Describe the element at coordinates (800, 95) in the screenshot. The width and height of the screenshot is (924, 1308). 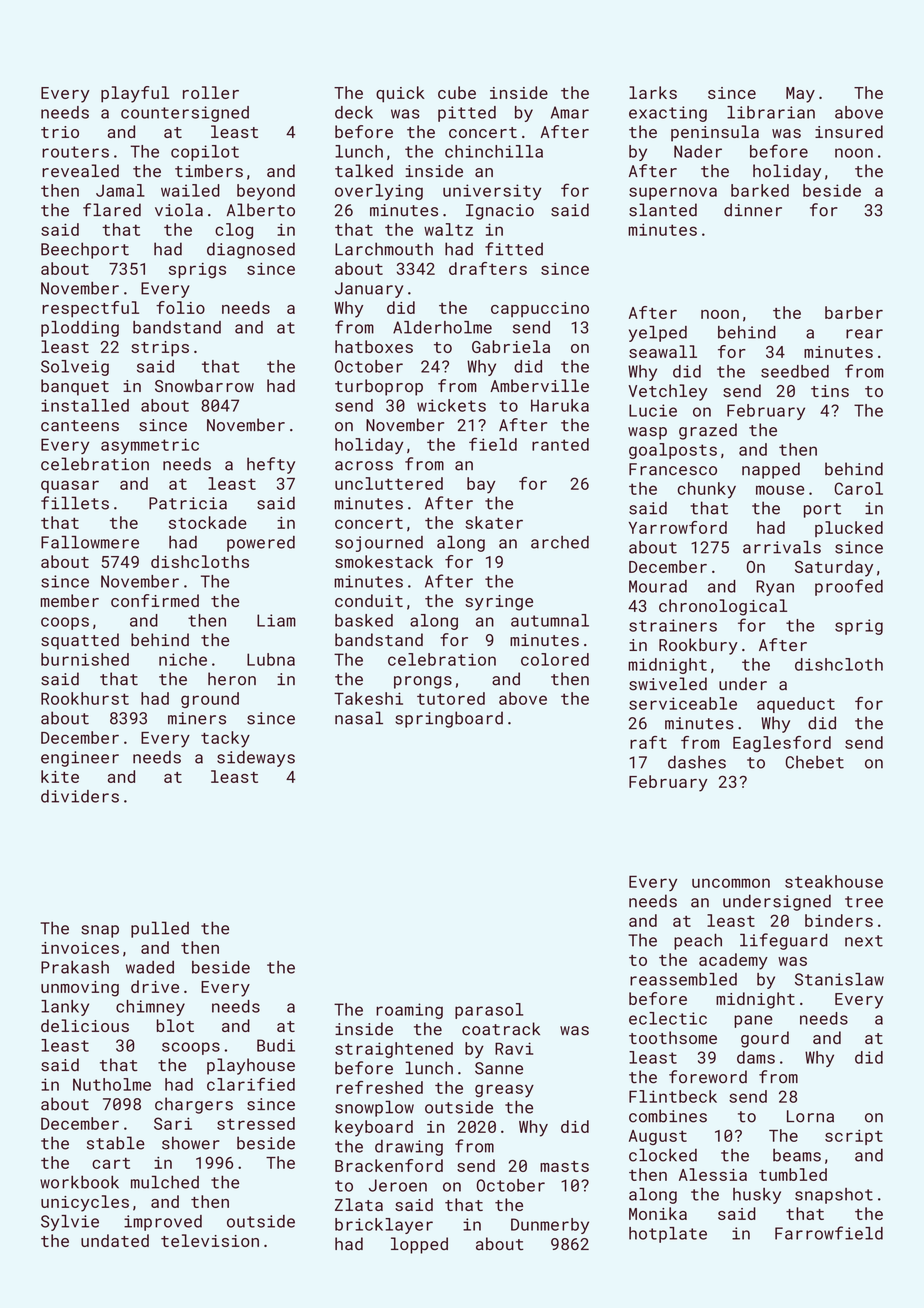
I see `May` at that location.
